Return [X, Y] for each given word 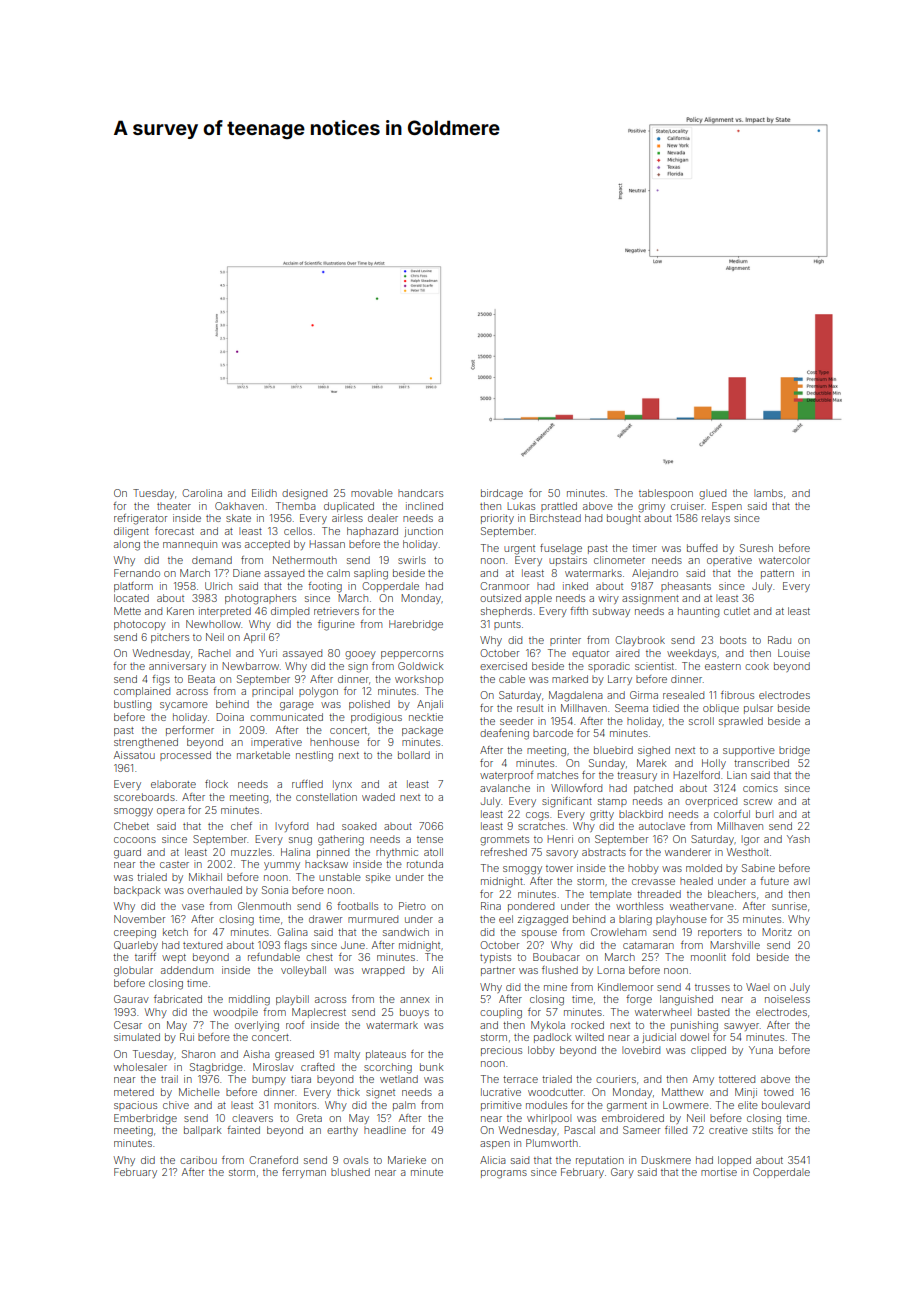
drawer [325, 919]
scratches [541, 826]
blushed [350, 1172]
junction [423, 532]
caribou [198, 1160]
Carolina [202, 493]
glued [712, 494]
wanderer [688, 852]
